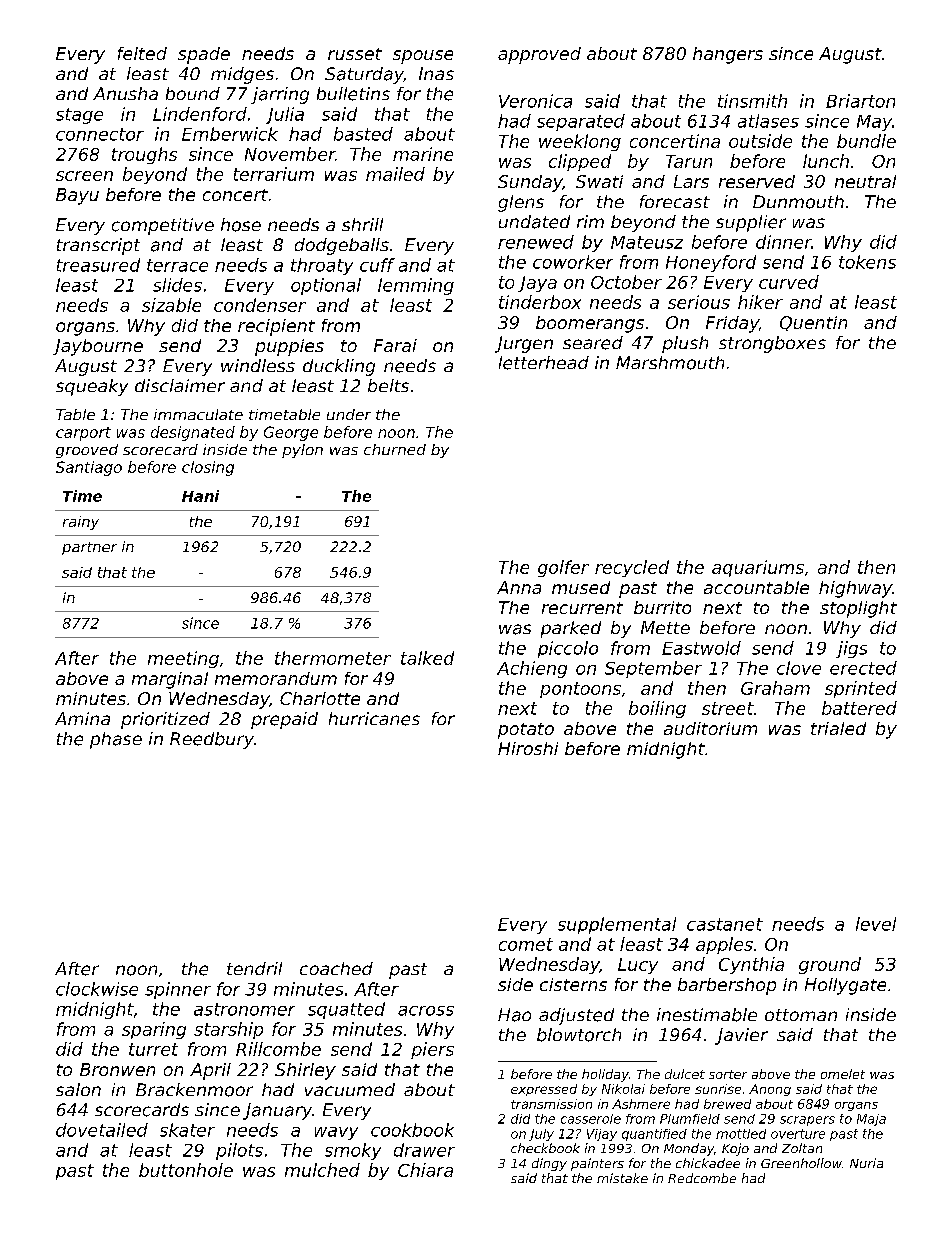 The height and width of the page is (1233, 952). What do you see at coordinates (102, 1130) in the page?
I see `dovetailed` at bounding box center [102, 1130].
